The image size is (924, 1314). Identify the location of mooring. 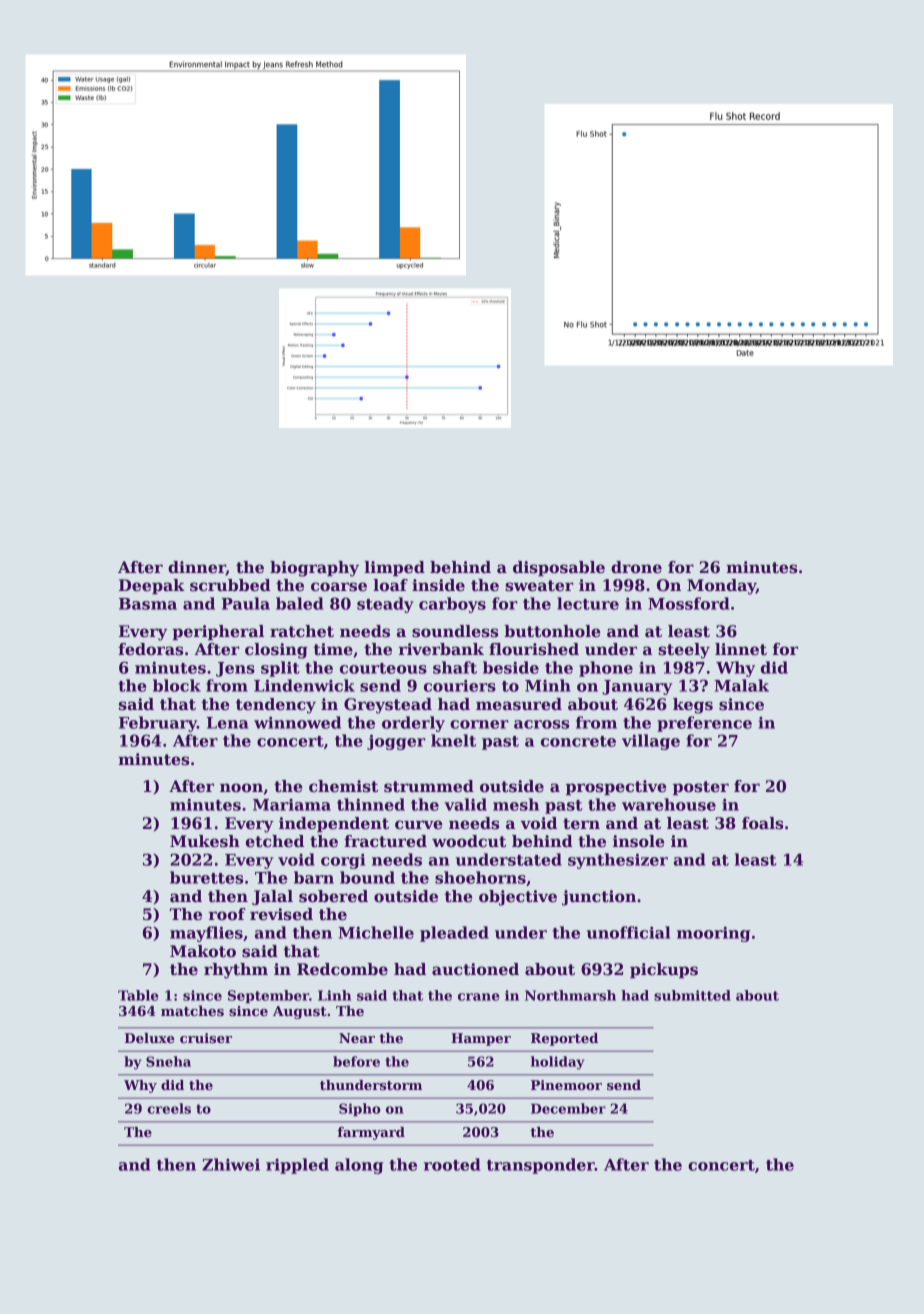
(713, 934).
